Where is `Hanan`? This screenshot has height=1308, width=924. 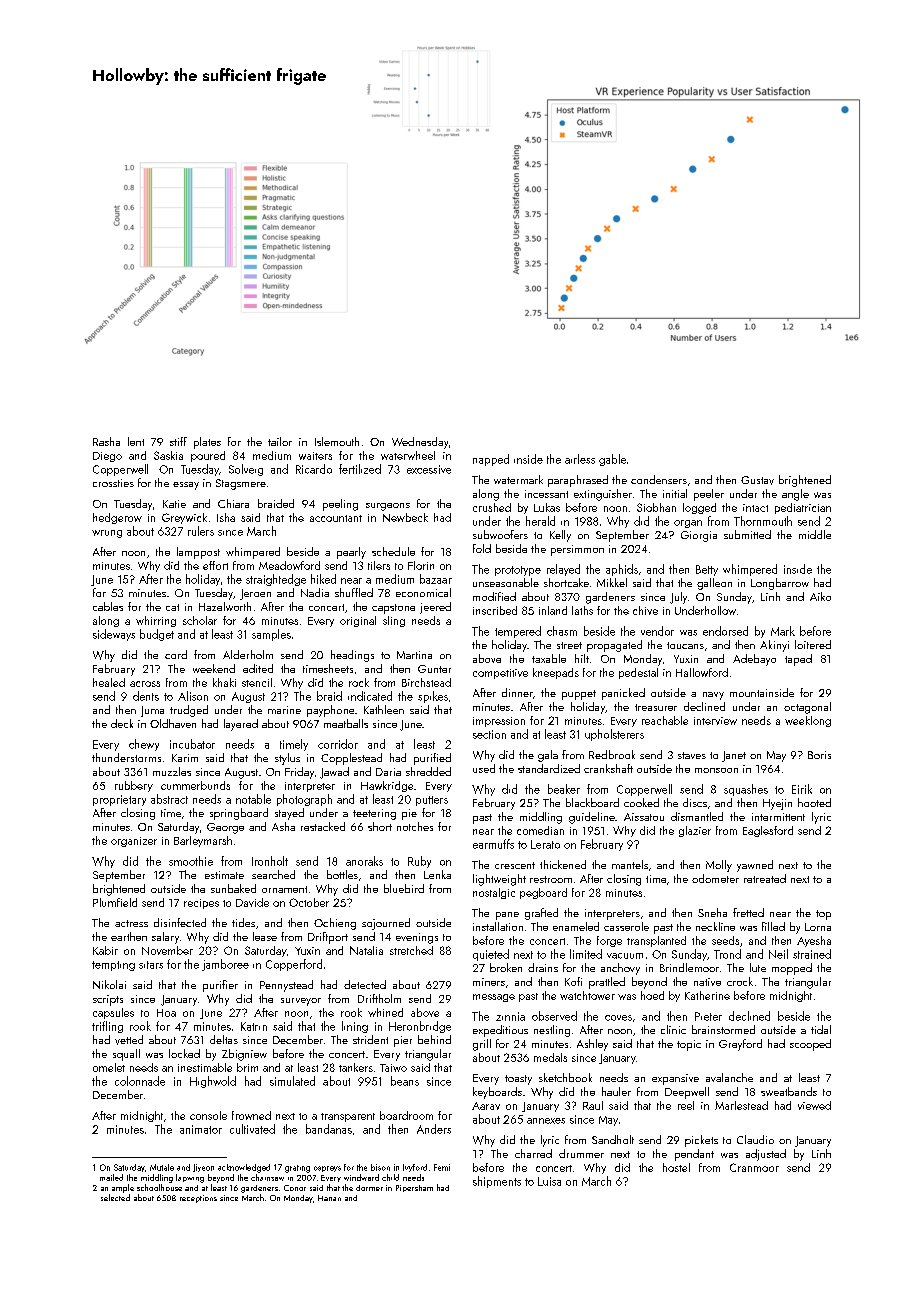
Hanan is located at coordinates (329, 1198).
